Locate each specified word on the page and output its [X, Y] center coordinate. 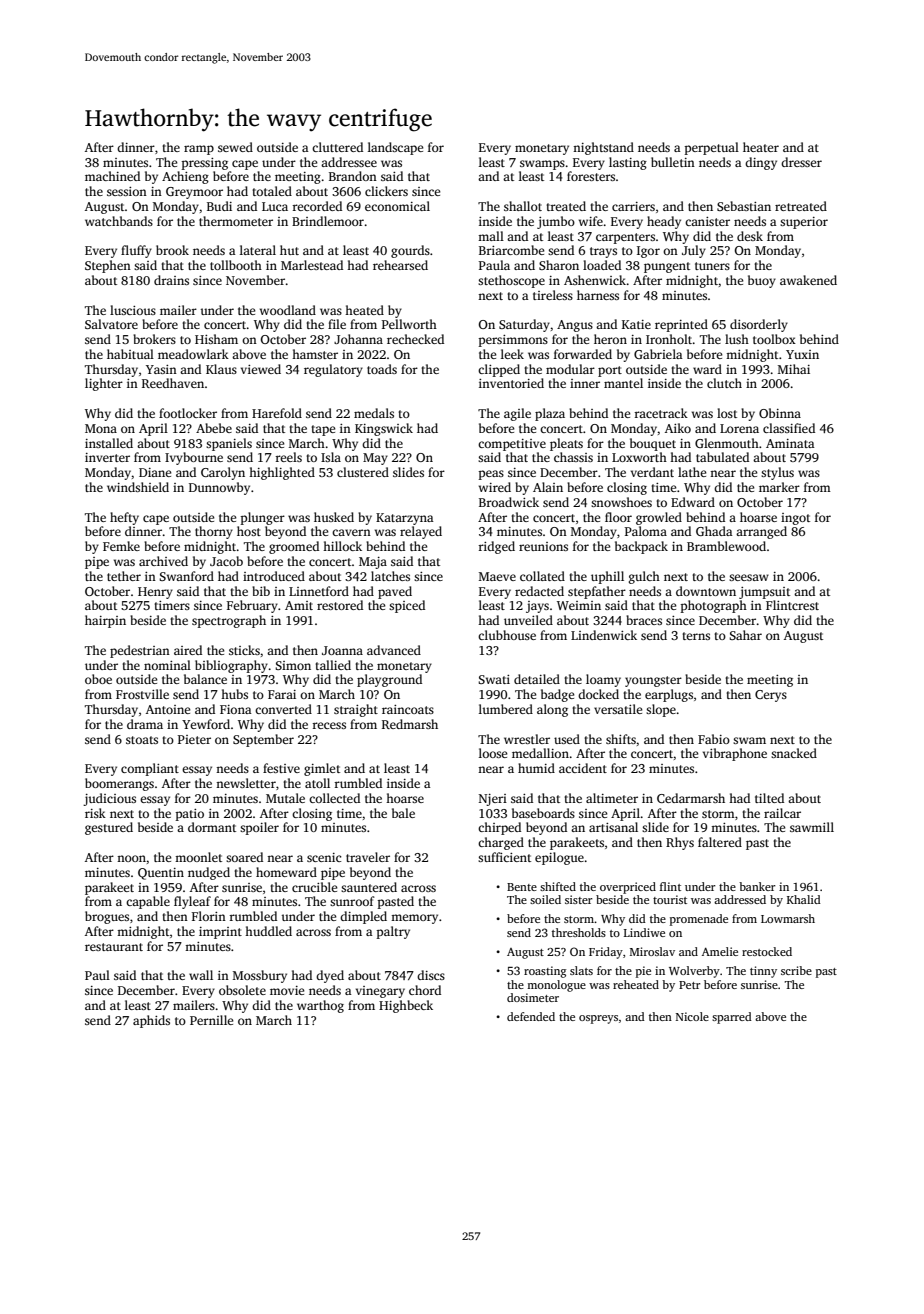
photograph [713, 606]
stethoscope [511, 281]
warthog [320, 1006]
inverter [107, 457]
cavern [351, 532]
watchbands [119, 221]
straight [356, 710]
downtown [706, 591]
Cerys [771, 696]
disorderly [759, 325]
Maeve [497, 576]
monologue [556, 986]
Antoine [168, 709]
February [252, 606]
